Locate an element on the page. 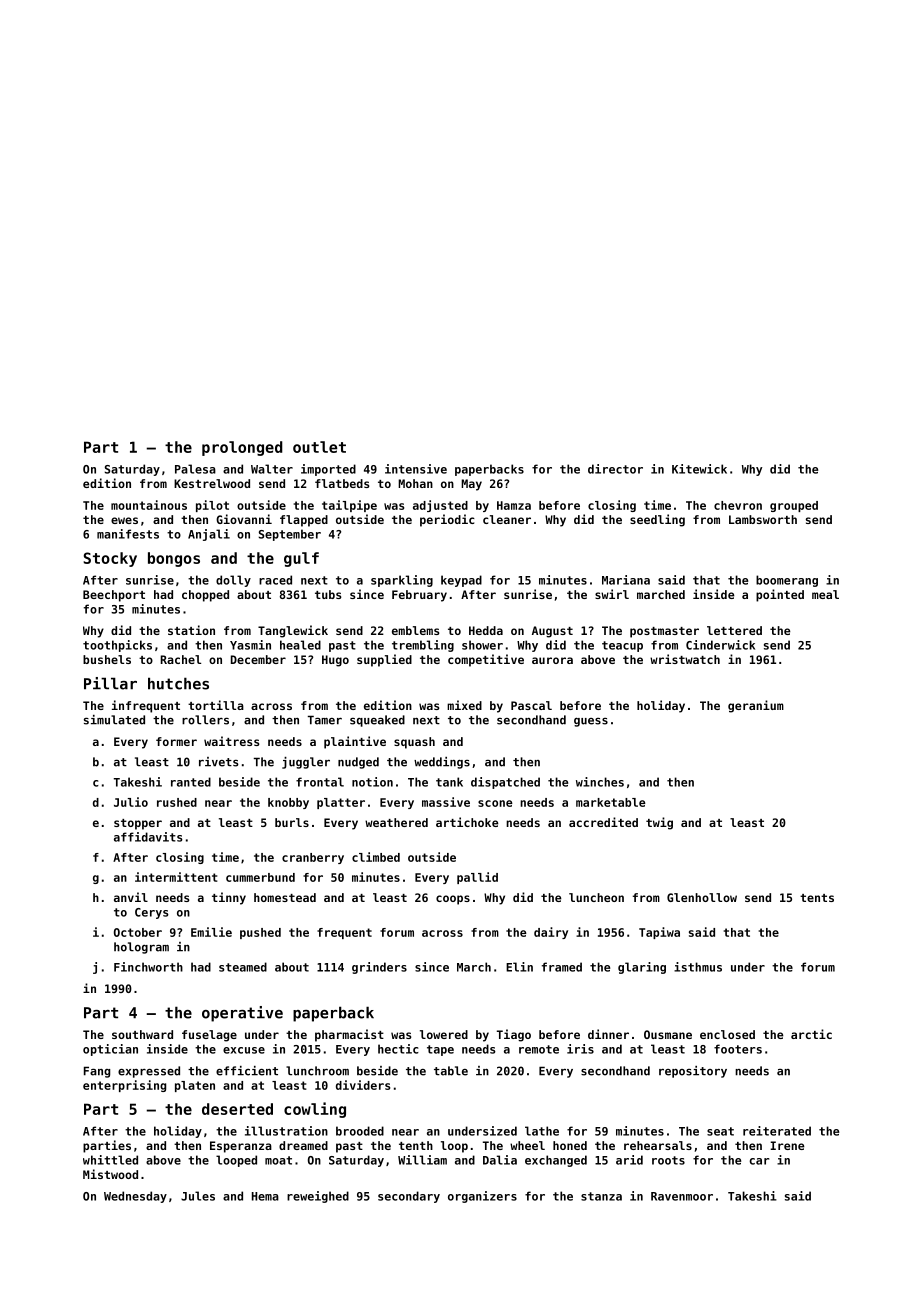  winches is located at coordinates (600, 782).
